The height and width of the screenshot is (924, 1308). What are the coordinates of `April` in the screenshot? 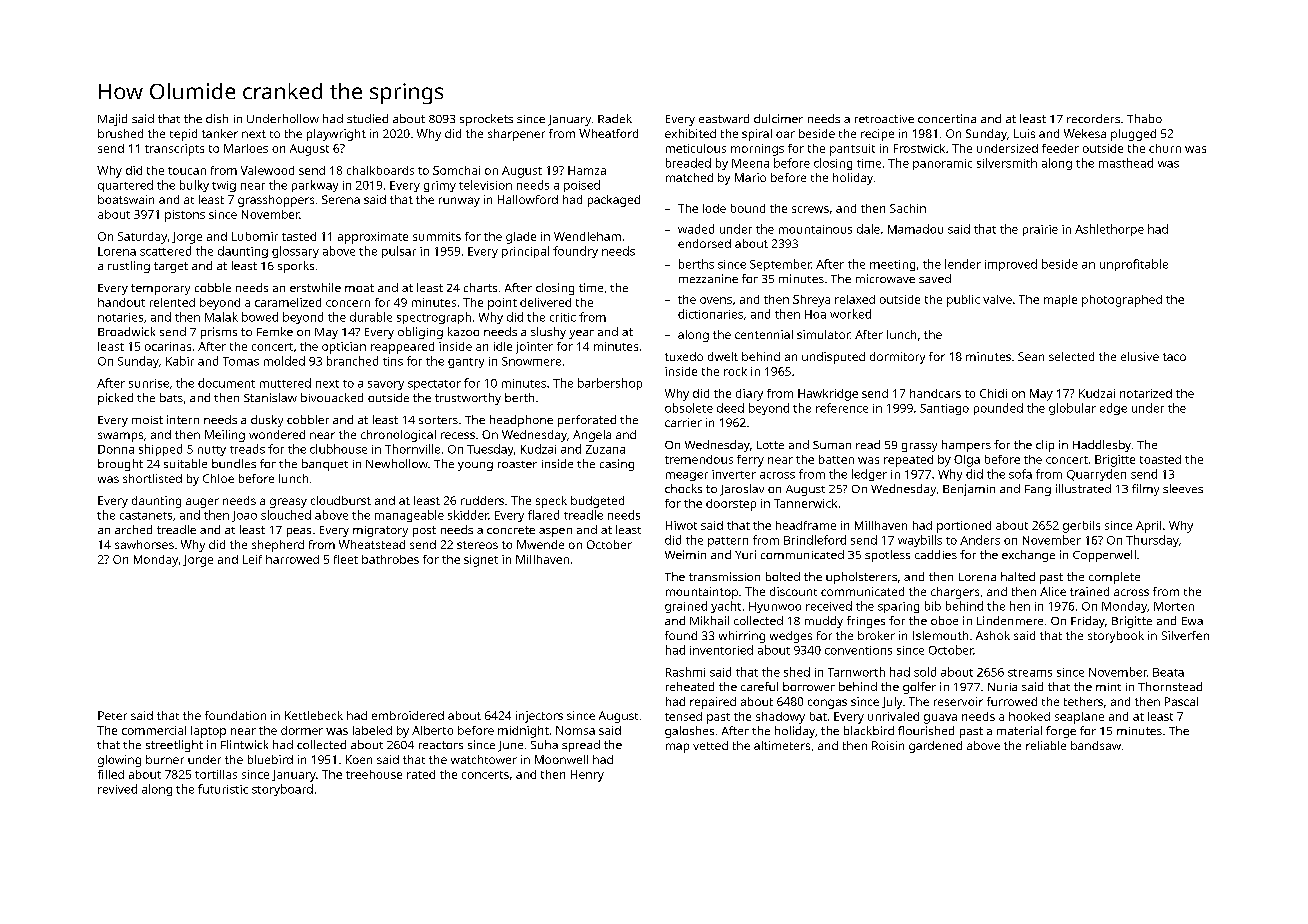 It's located at (1148, 527).
